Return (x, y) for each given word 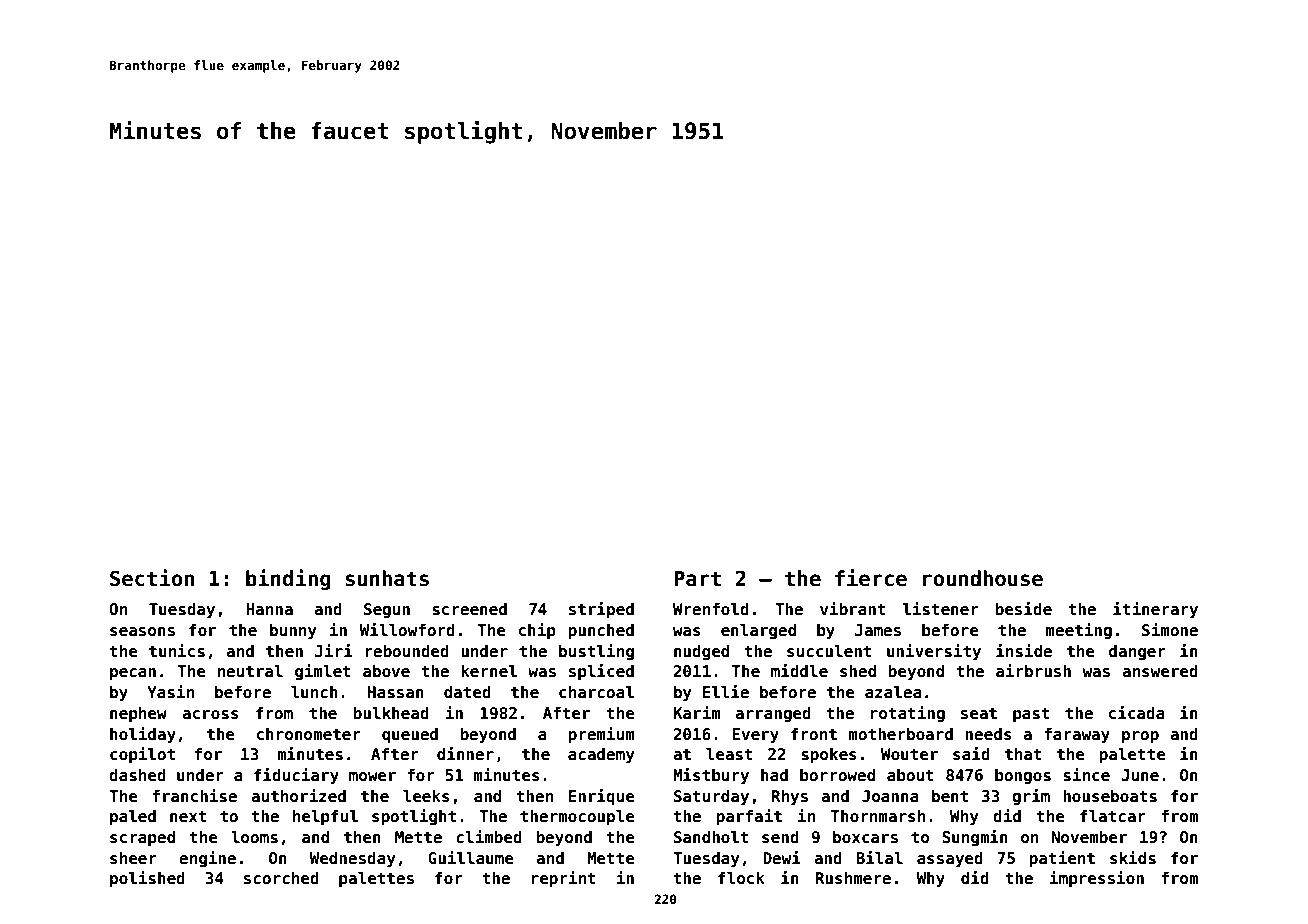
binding (288, 579)
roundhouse (983, 578)
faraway (1077, 736)
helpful (325, 818)
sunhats (387, 578)
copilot (142, 755)
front (814, 734)
